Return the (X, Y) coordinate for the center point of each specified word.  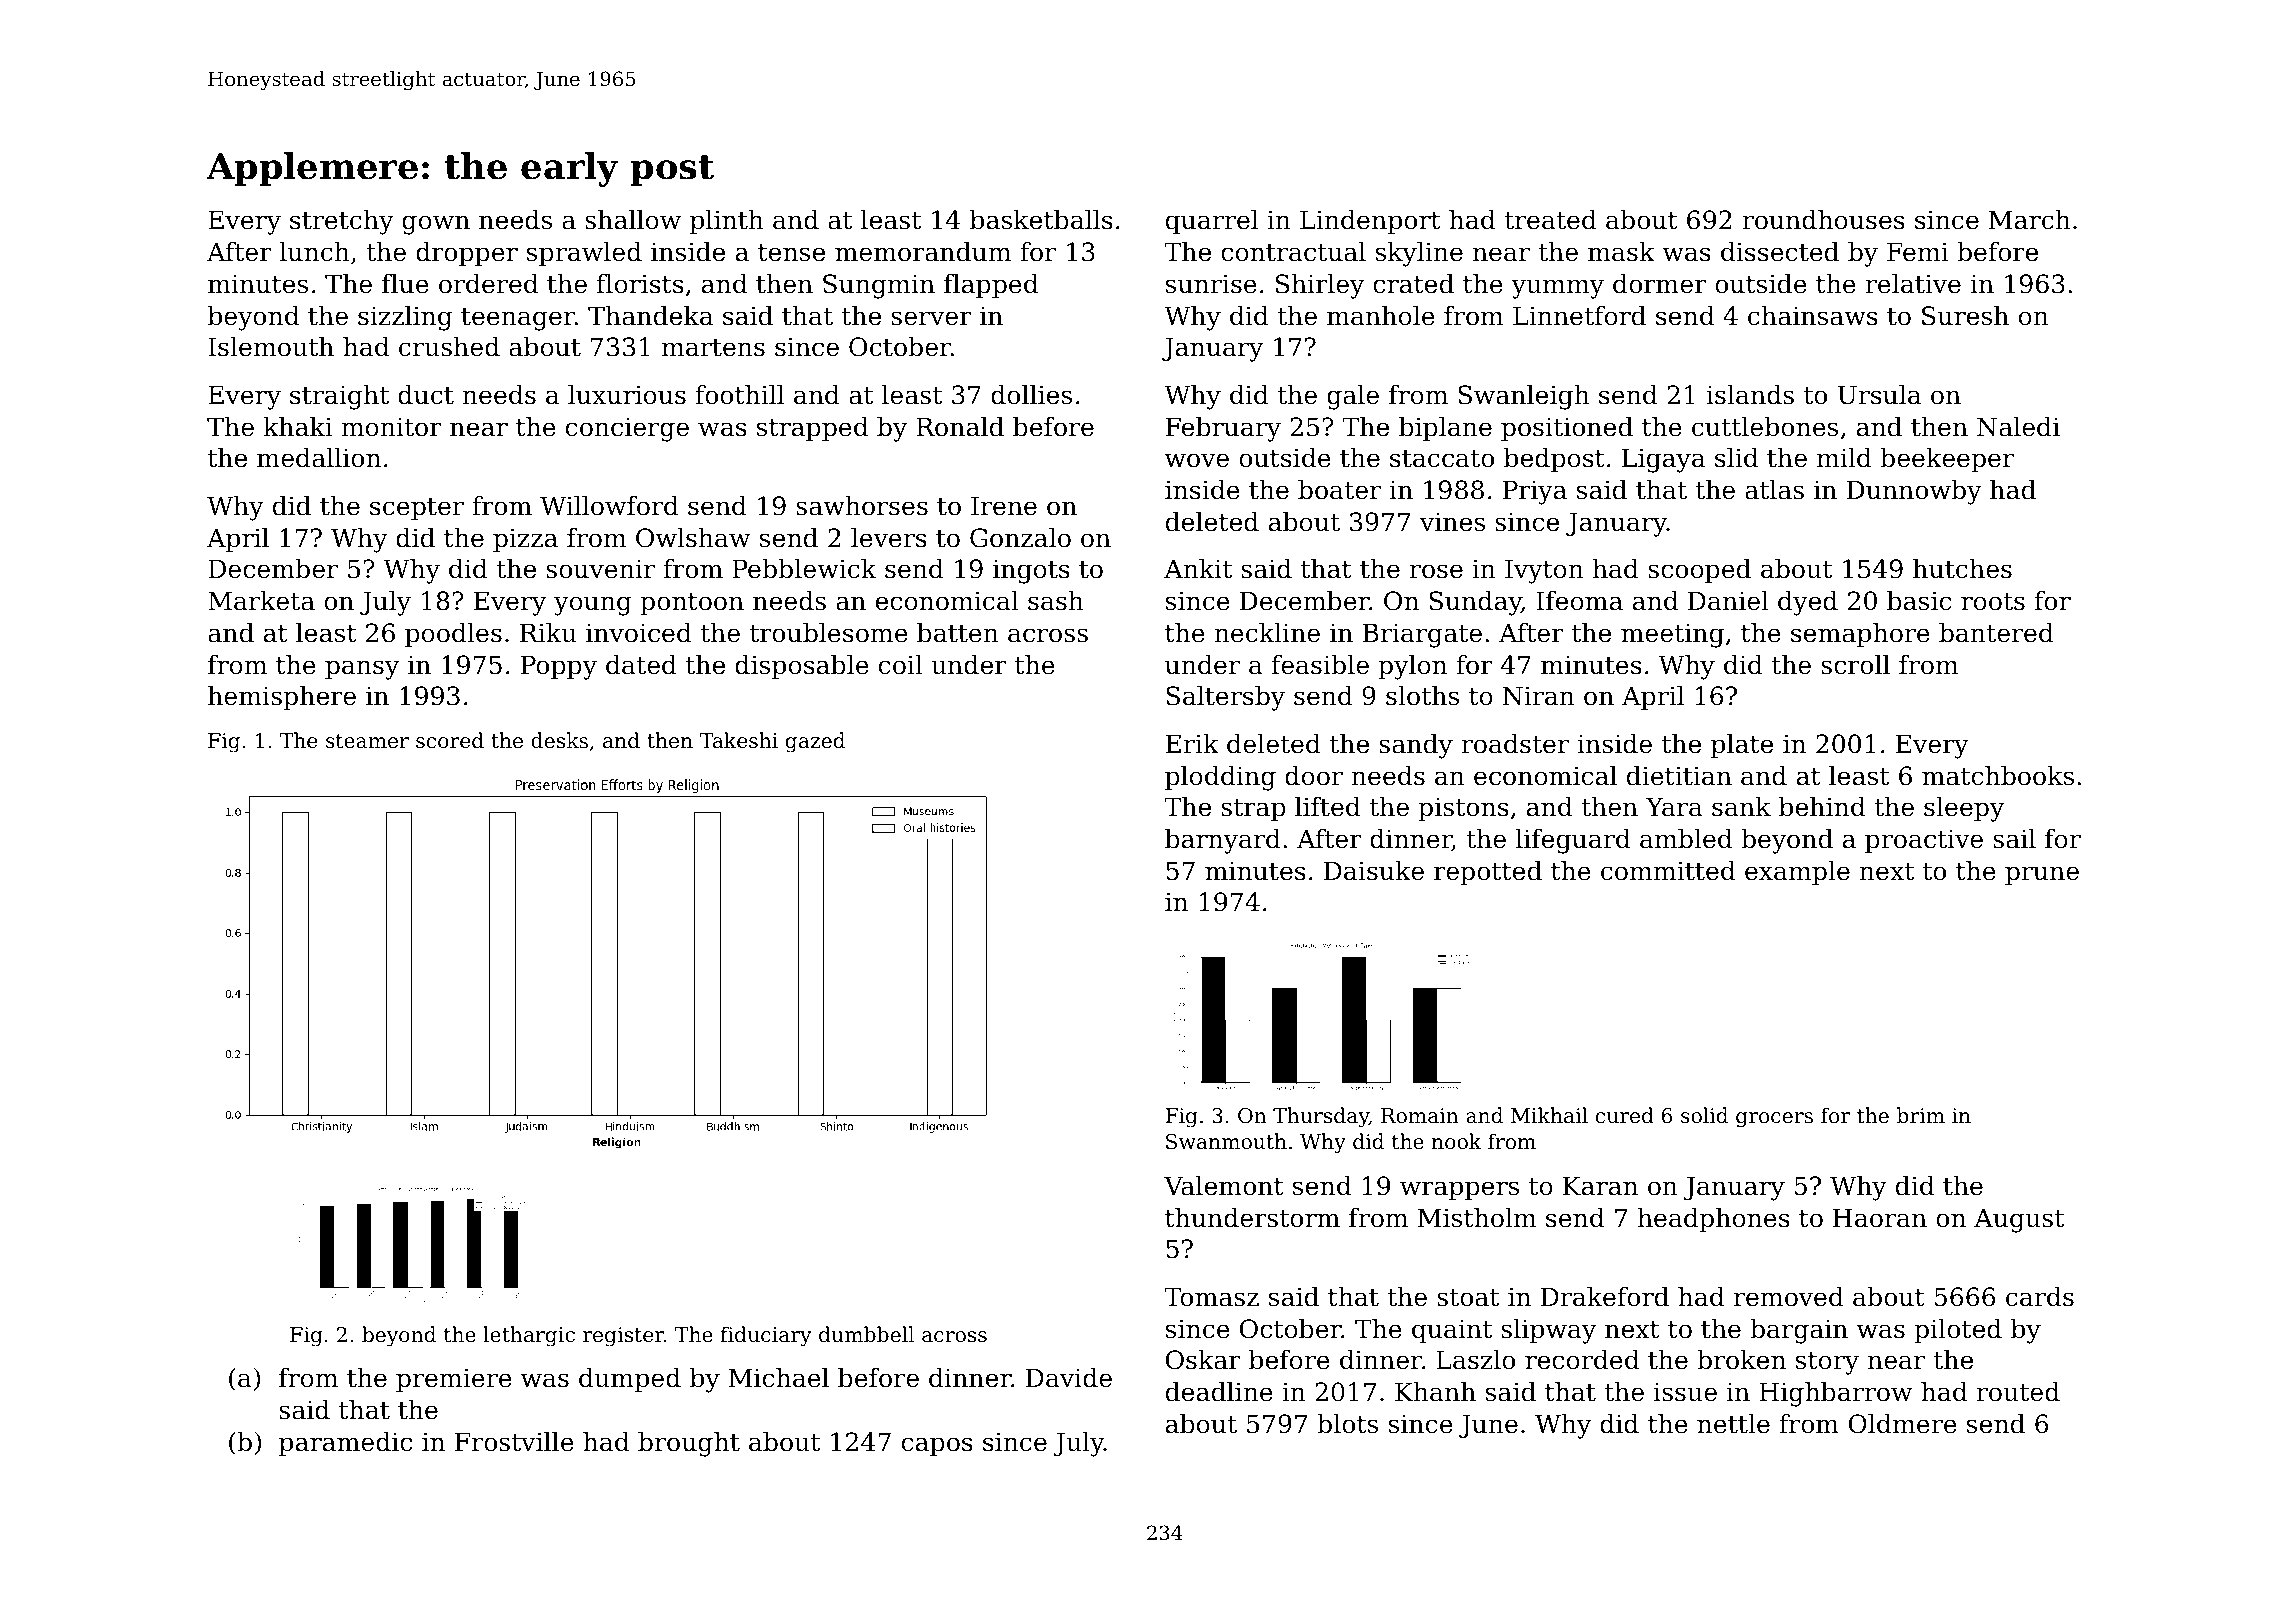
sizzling (405, 318)
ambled (1686, 839)
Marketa (261, 601)
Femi (1917, 252)
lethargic (529, 1336)
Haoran (1880, 1218)
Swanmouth (1226, 1141)
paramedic (345, 1444)
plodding (1220, 778)
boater (1339, 490)
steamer (367, 741)
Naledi (2018, 427)
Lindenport (1370, 222)
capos (937, 1446)
